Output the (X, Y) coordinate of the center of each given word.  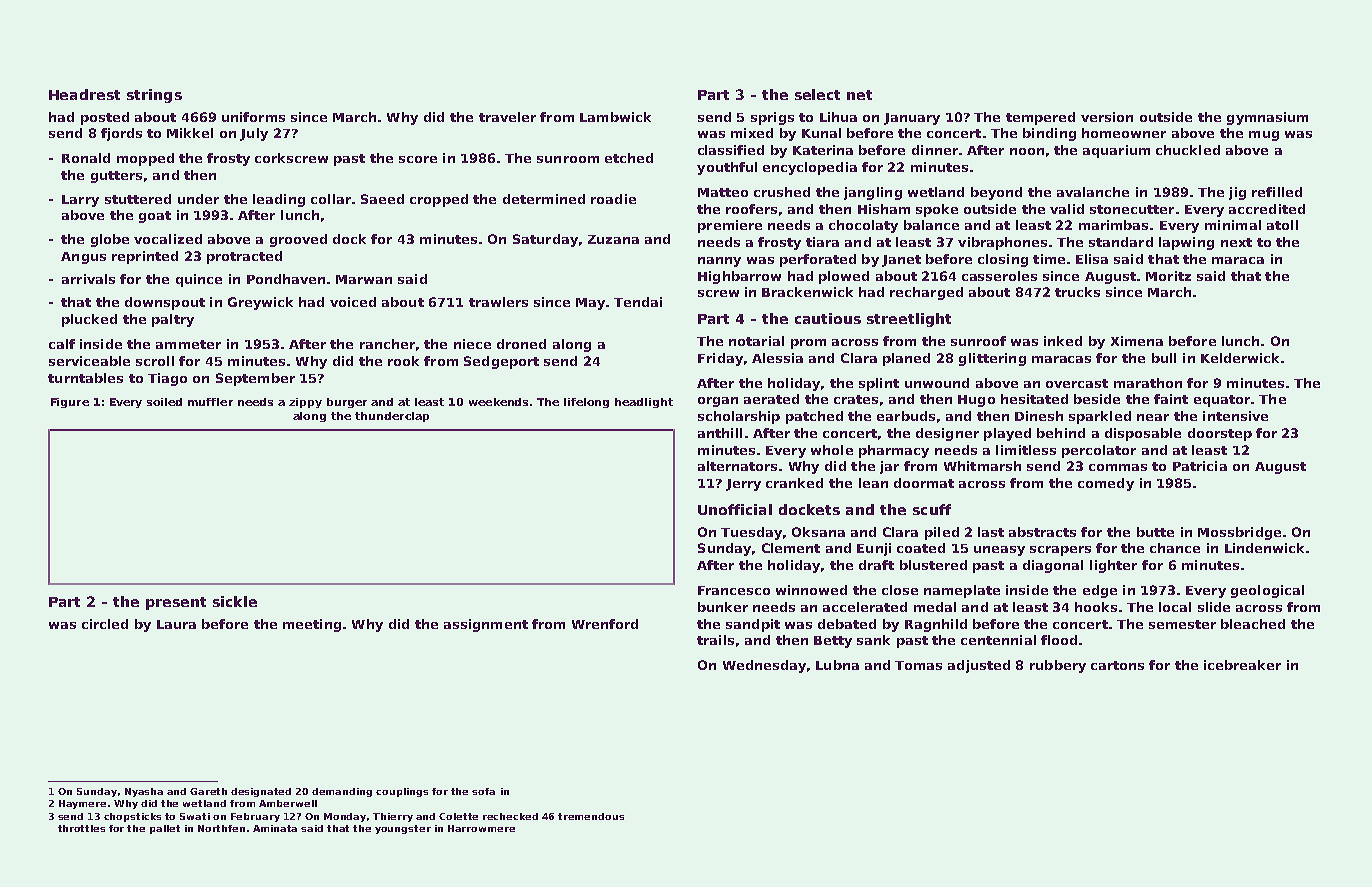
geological (1267, 591)
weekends (498, 402)
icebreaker (1242, 665)
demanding (342, 792)
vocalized (168, 239)
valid (1067, 209)
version (1107, 117)
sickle (235, 601)
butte (1155, 532)
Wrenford (605, 624)
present (176, 603)
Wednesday (764, 666)
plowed (844, 277)
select (817, 94)
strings (154, 96)
